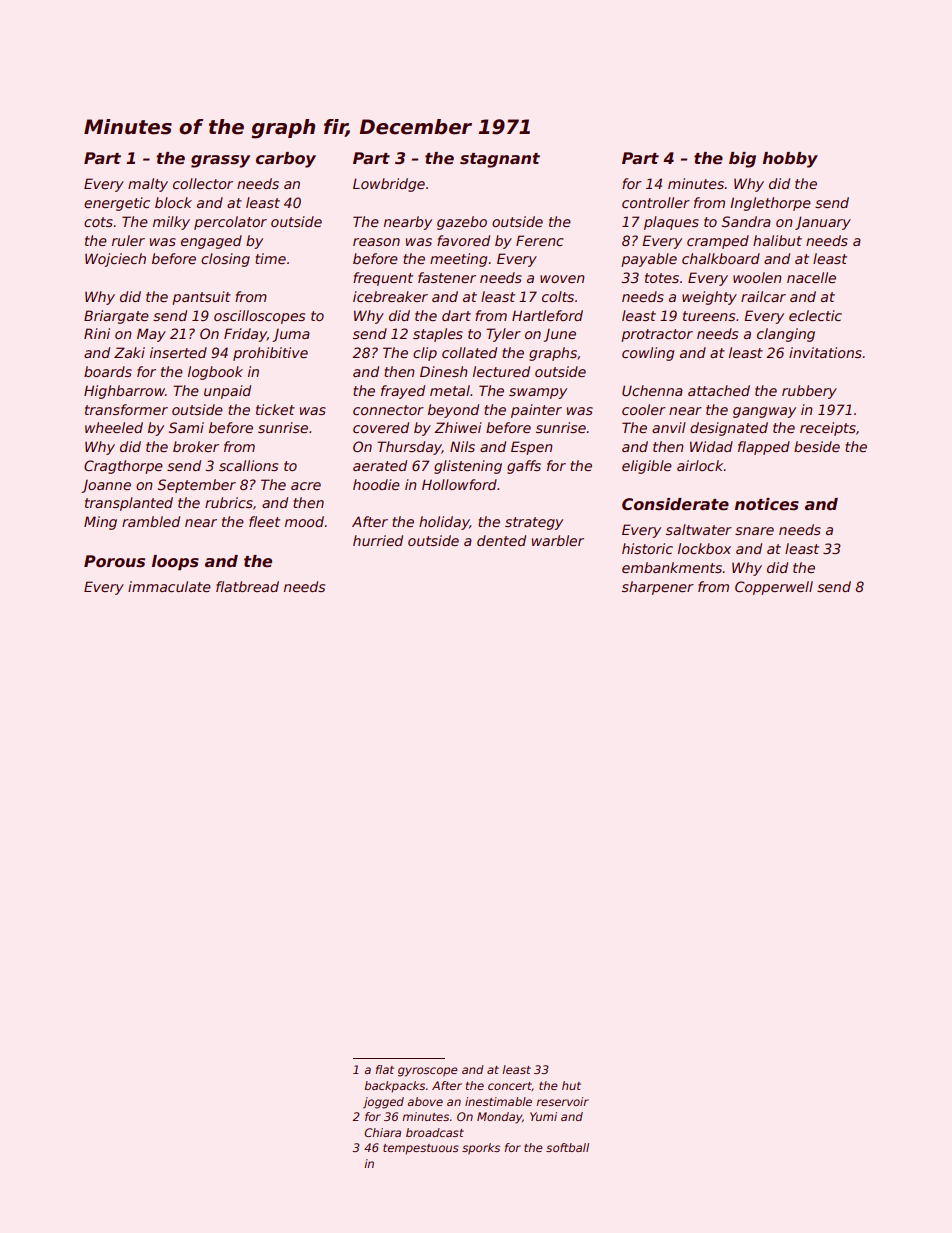 The width and height of the screenshot is (952, 1233). Describe the element at coordinates (270, 258) in the screenshot. I see `time` at that location.
